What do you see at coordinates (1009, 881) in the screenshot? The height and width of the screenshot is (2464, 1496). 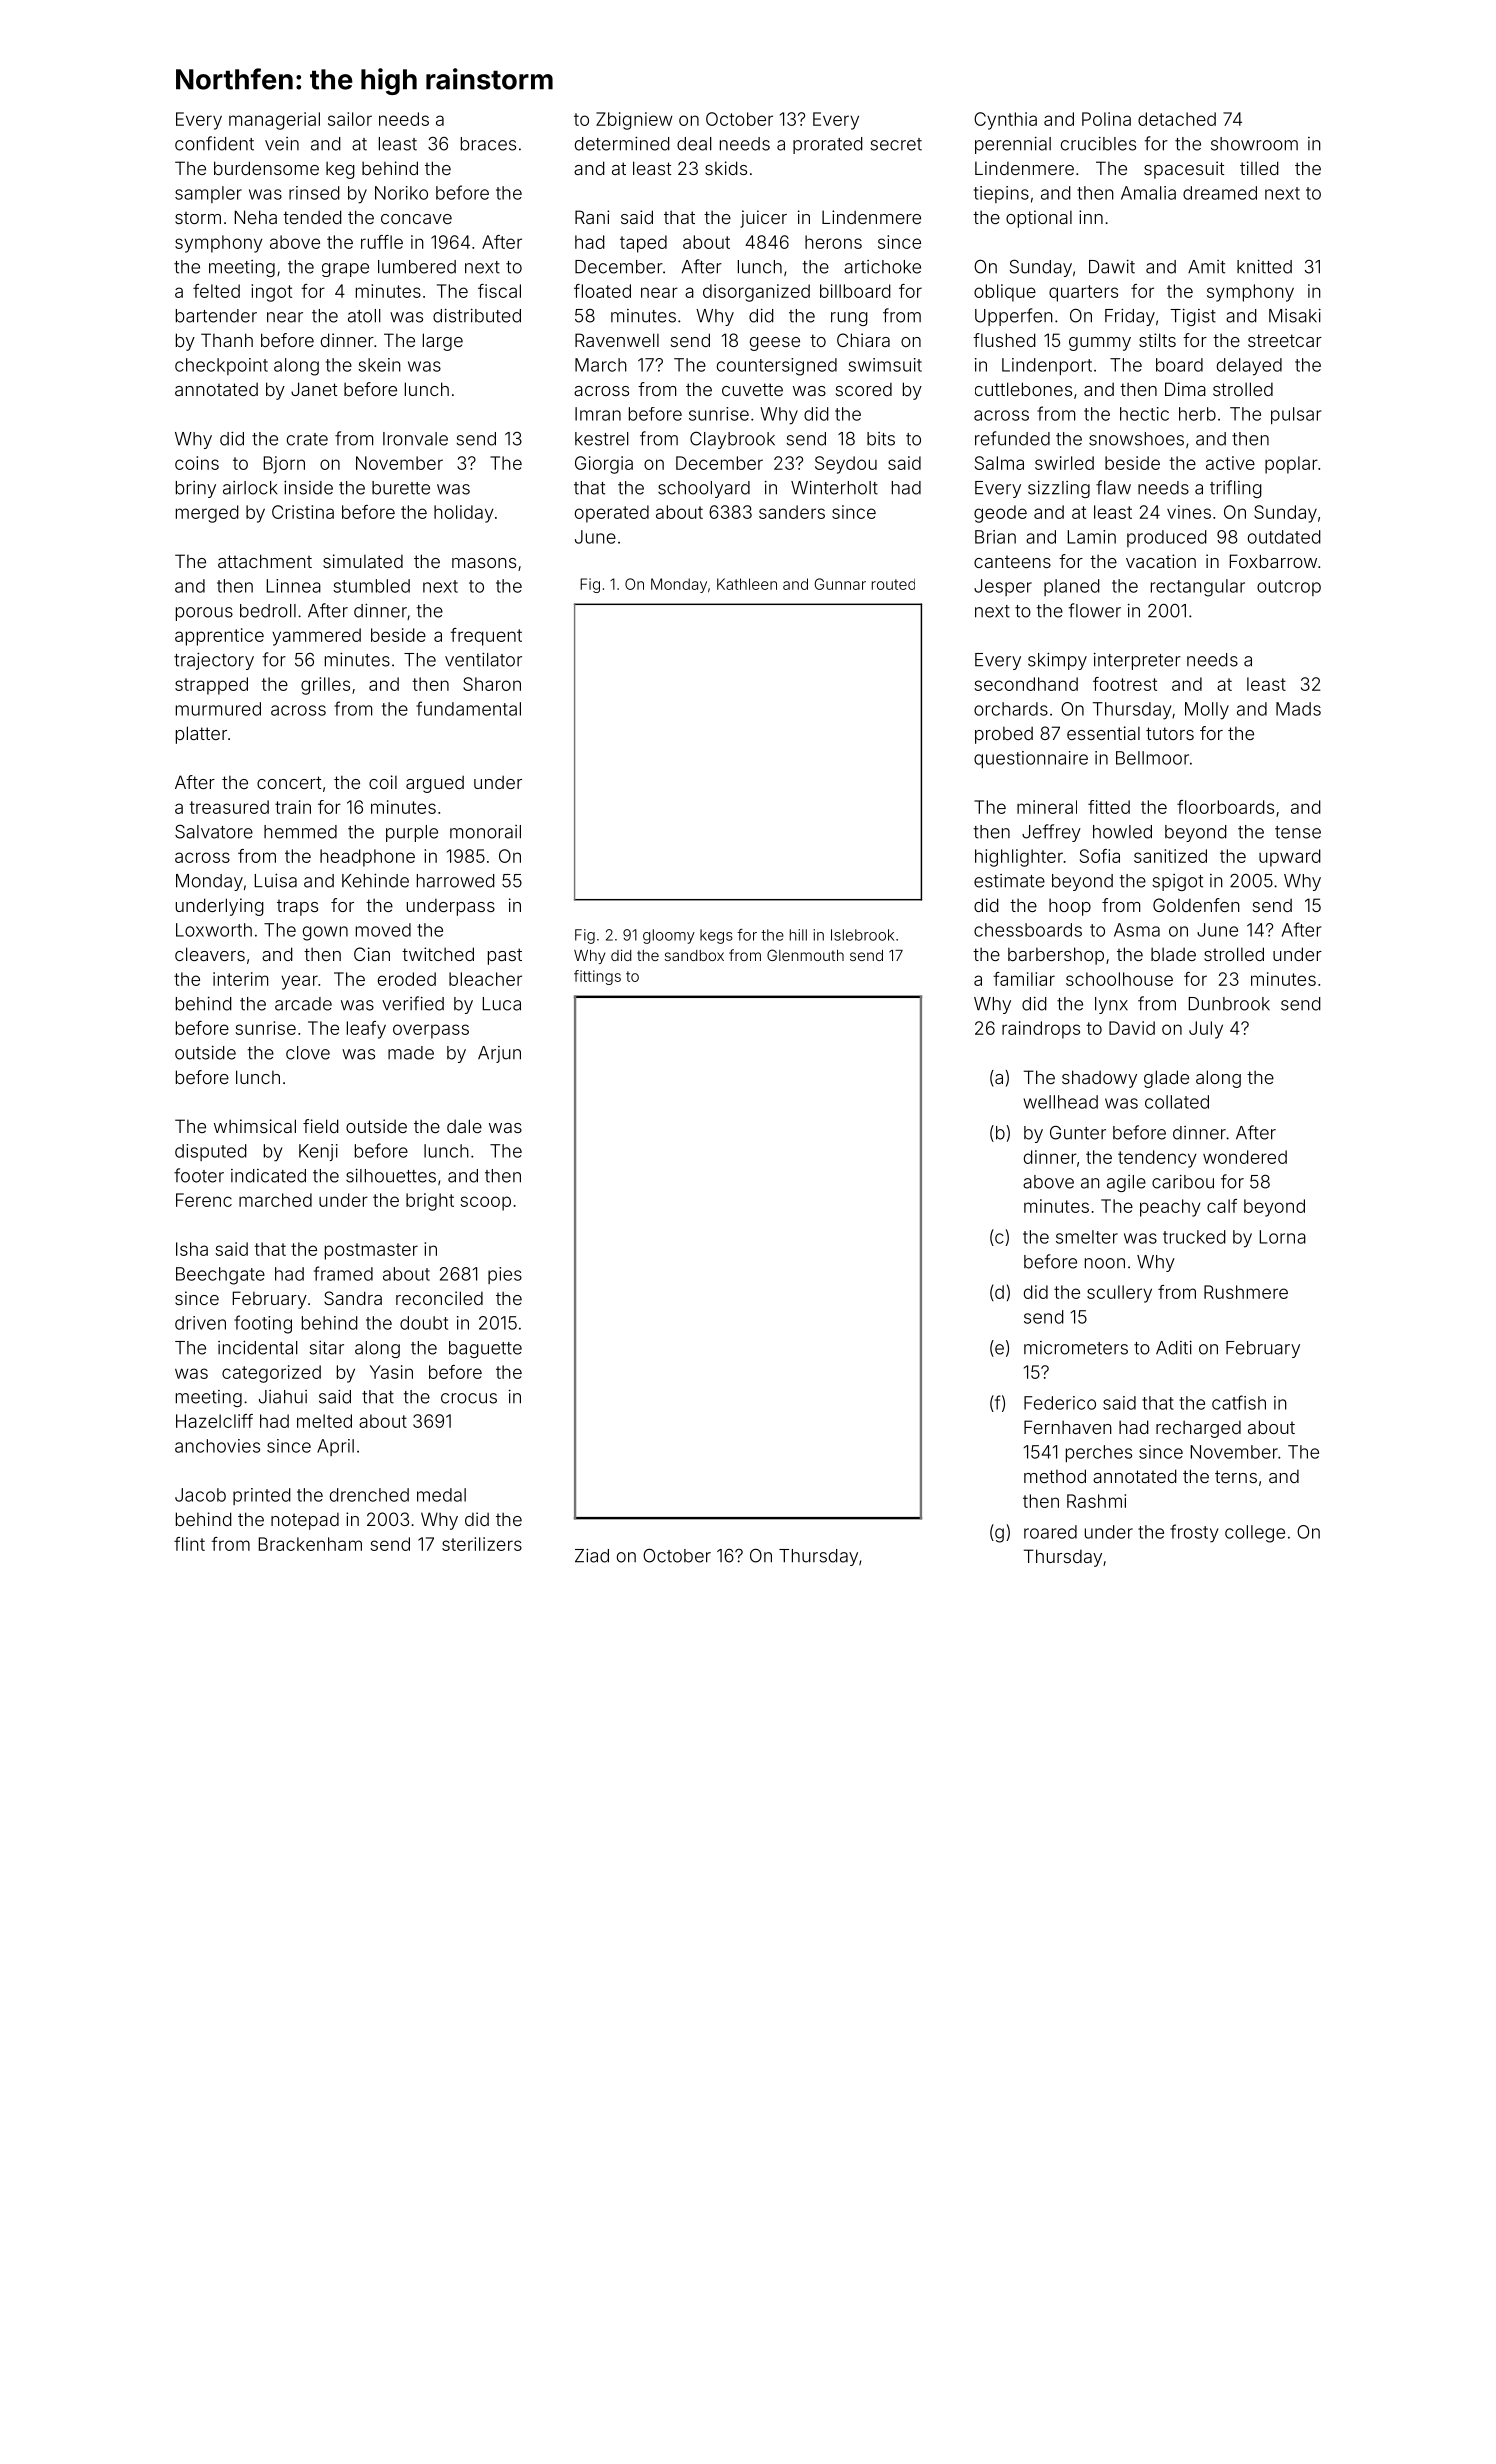 I see `estimate` at bounding box center [1009, 881].
